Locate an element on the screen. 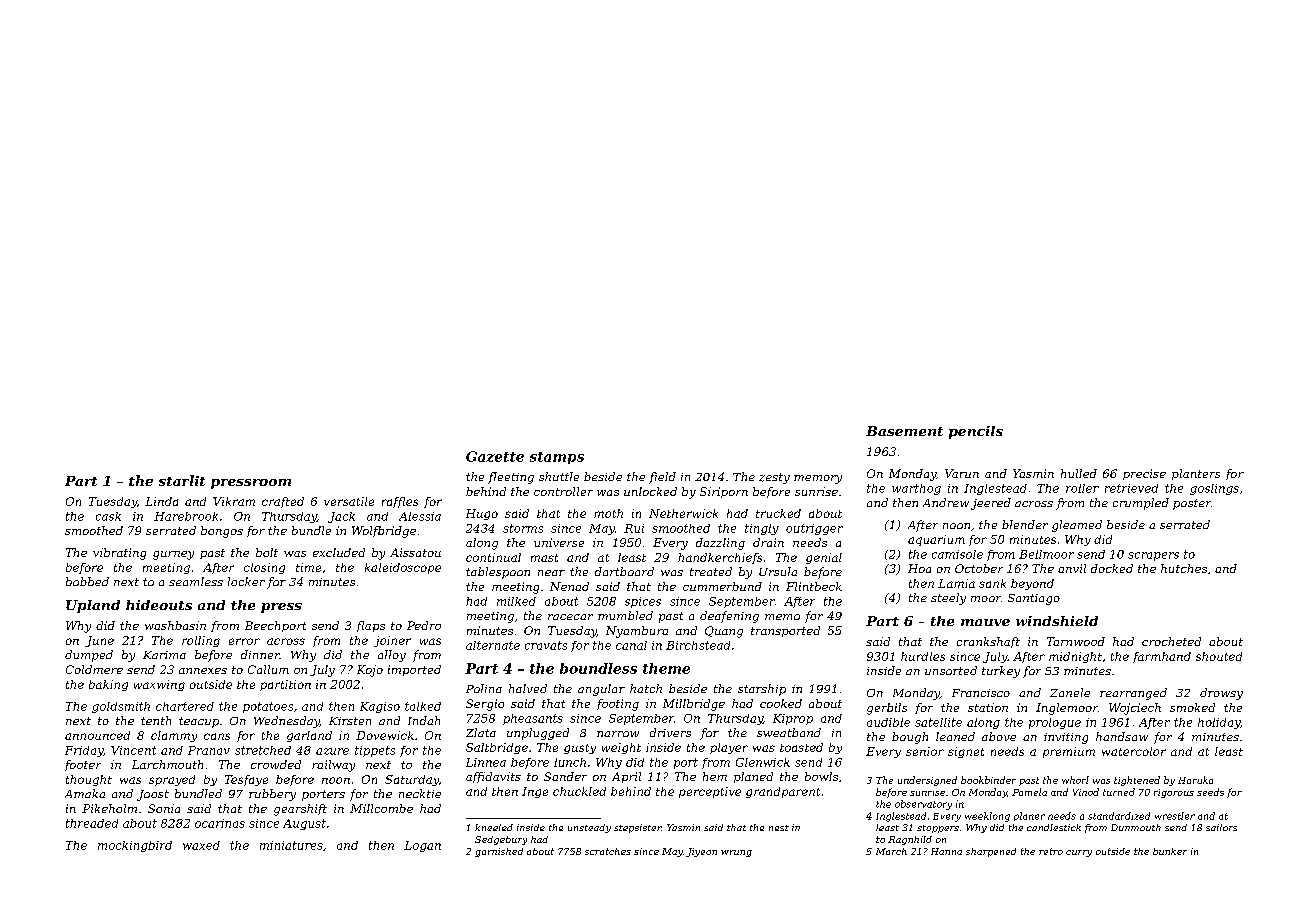 Image resolution: width=1308 pixels, height=924 pixels. turkey is located at coordinates (1001, 672).
